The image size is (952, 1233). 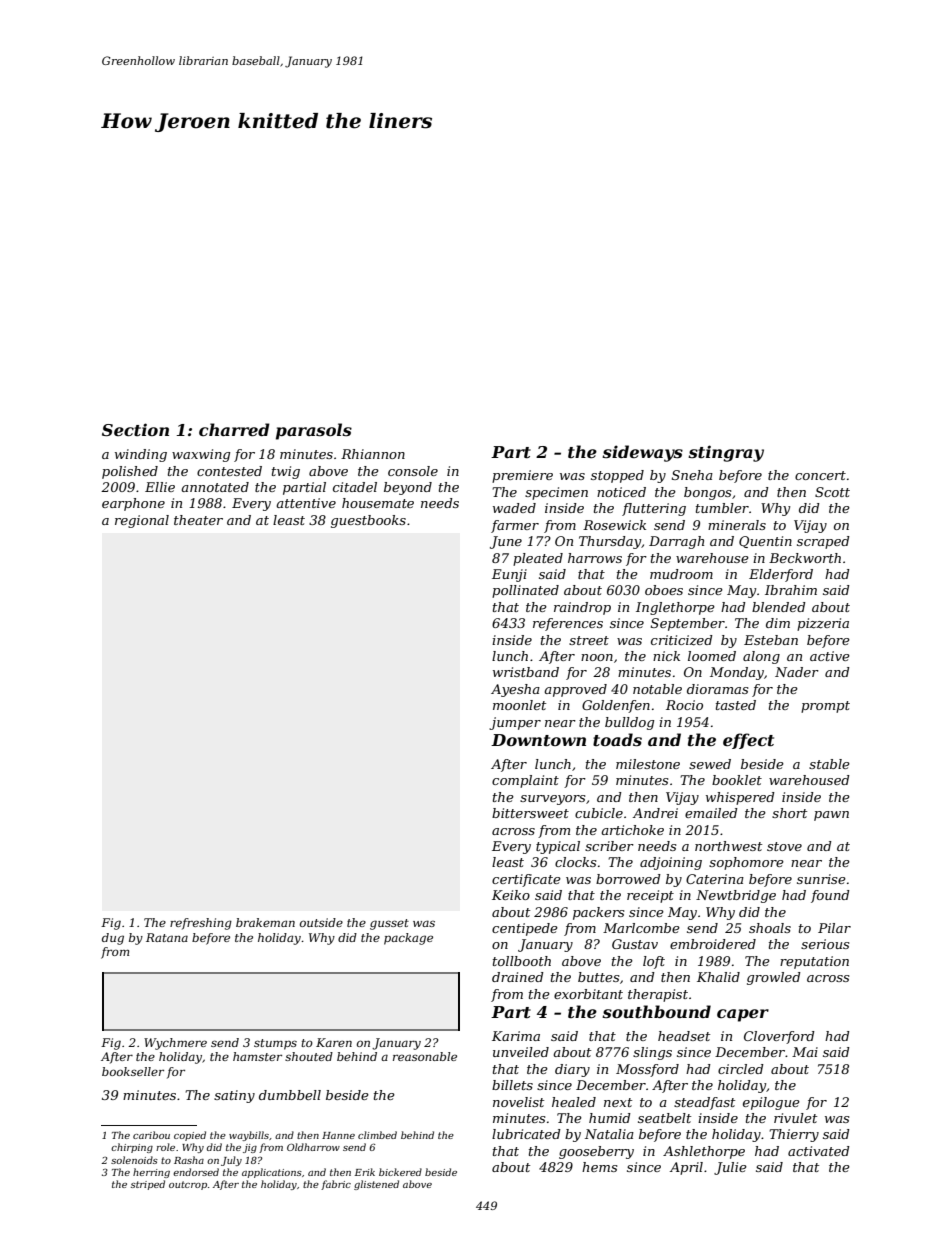 I want to click on lubricated, so click(x=526, y=1134).
